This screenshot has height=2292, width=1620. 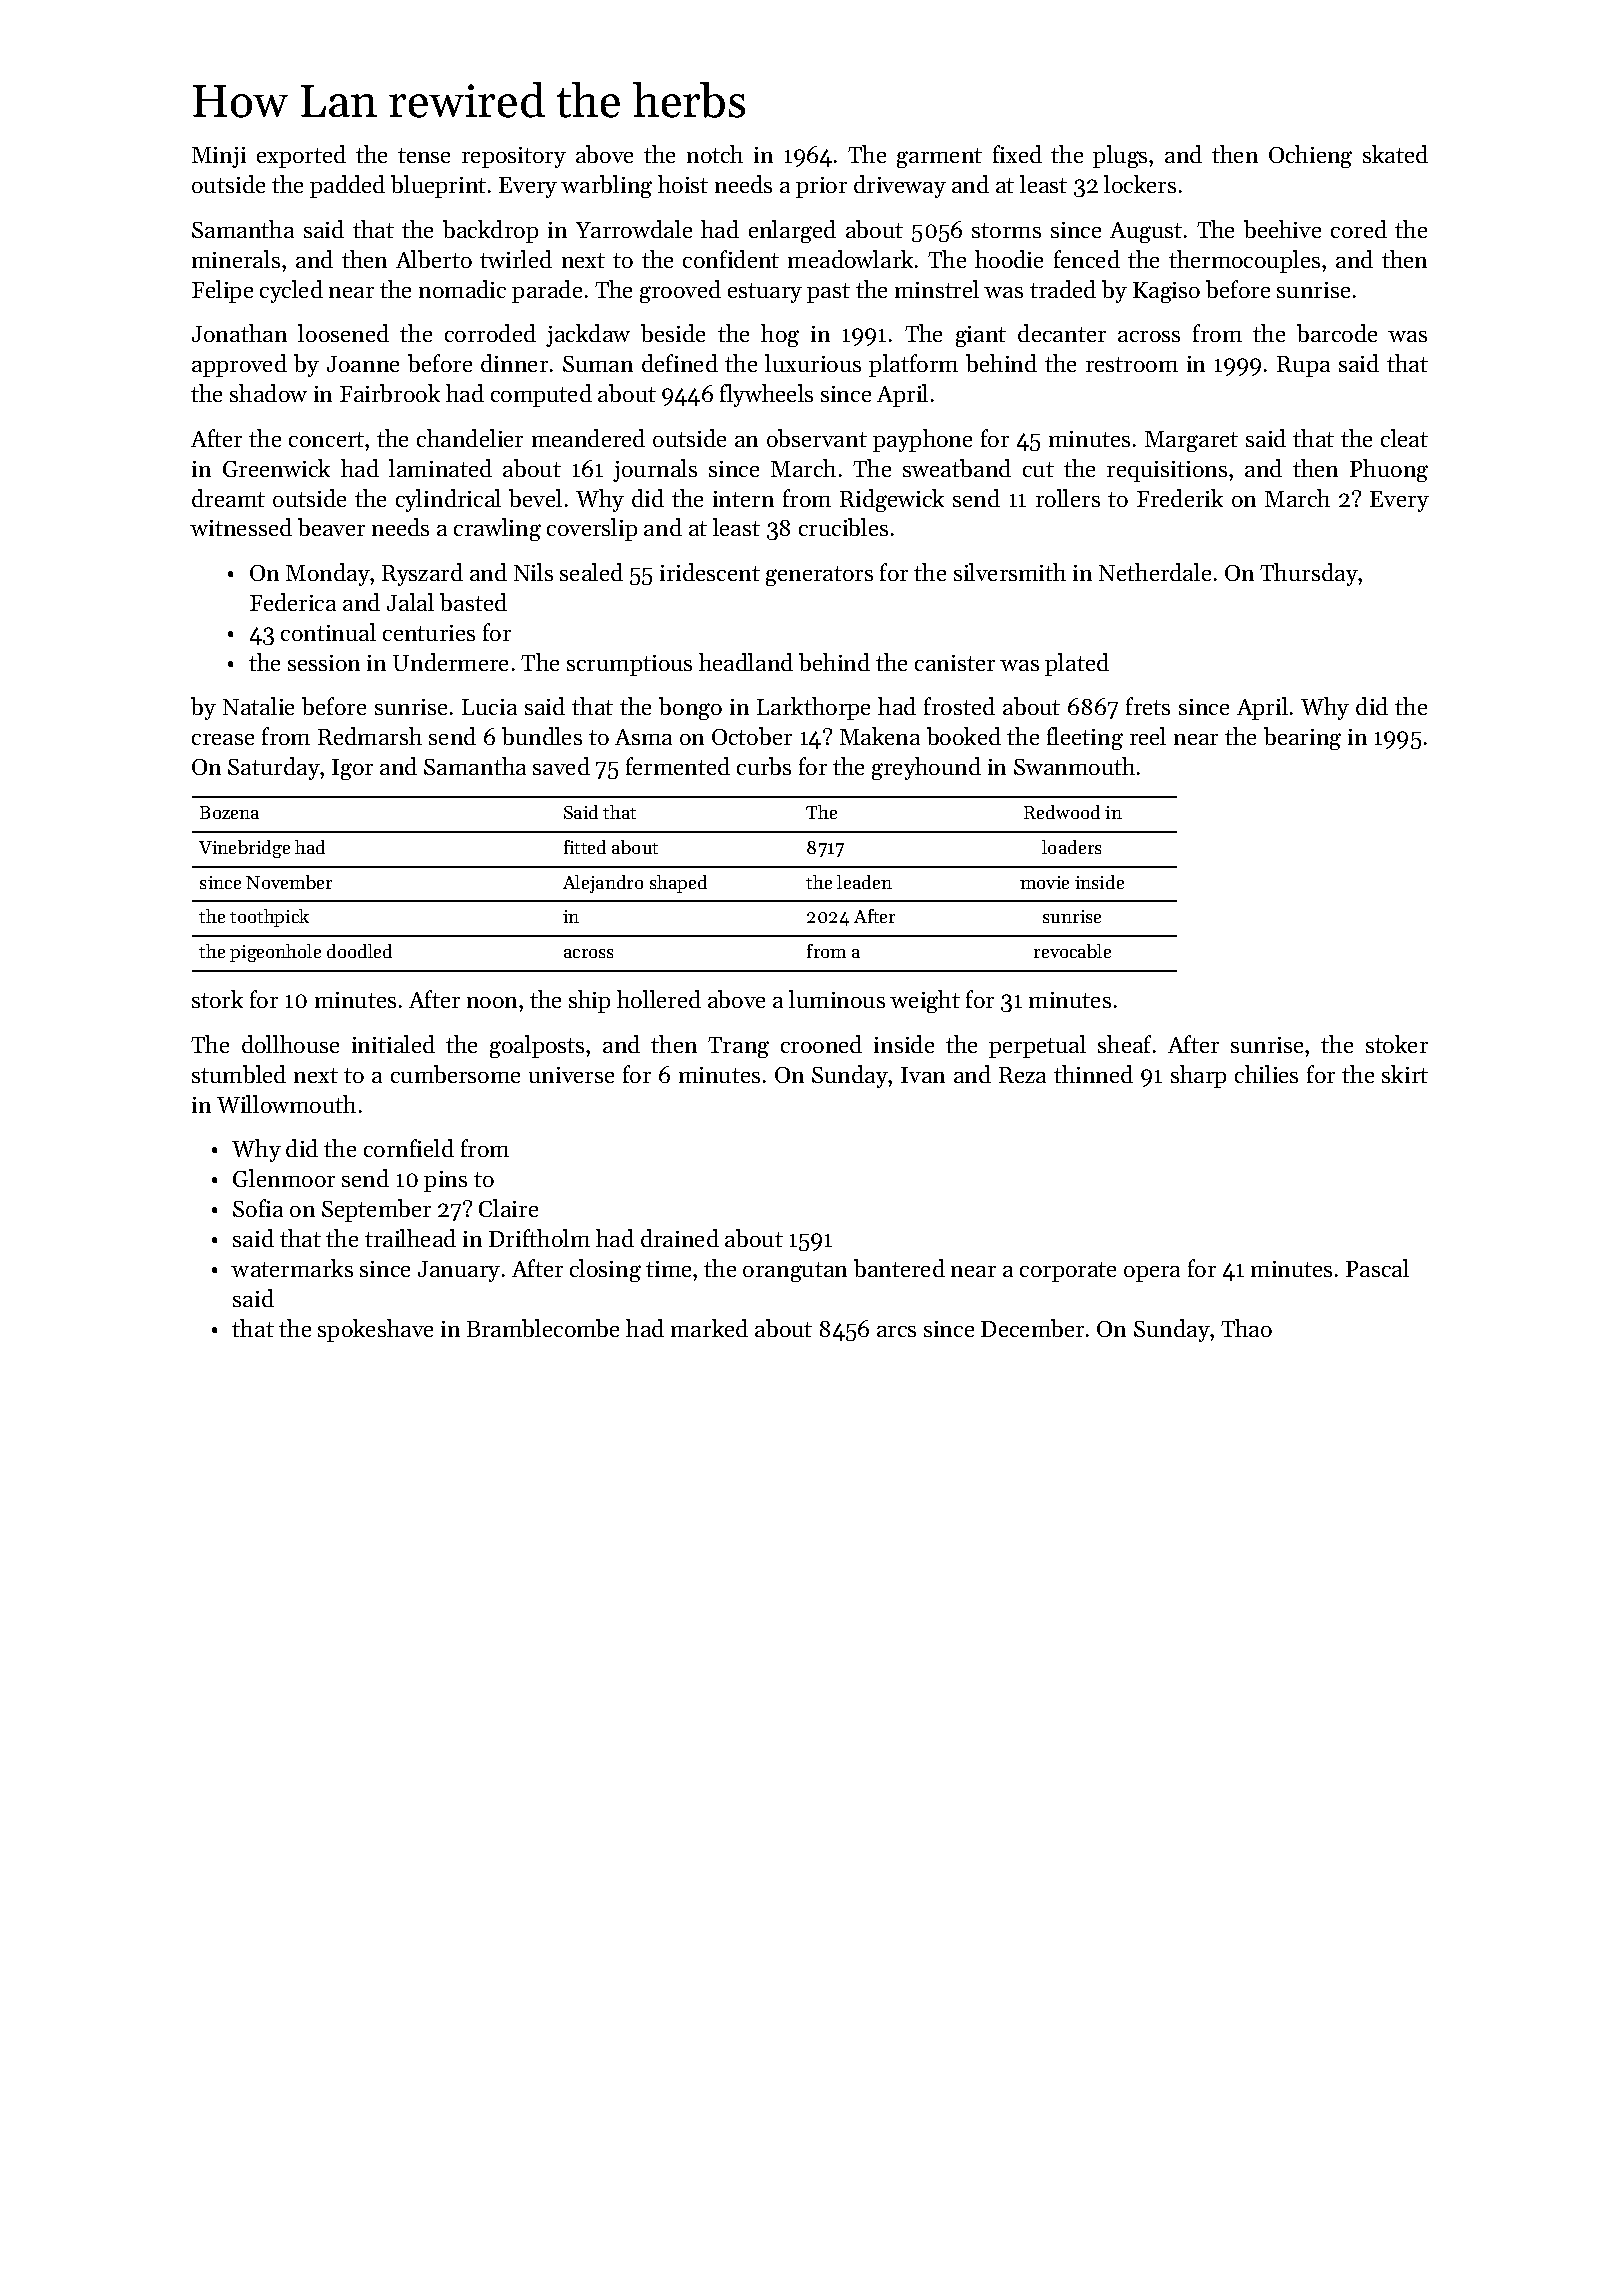 What do you see at coordinates (1032, 1328) in the screenshot?
I see `December` at bounding box center [1032, 1328].
